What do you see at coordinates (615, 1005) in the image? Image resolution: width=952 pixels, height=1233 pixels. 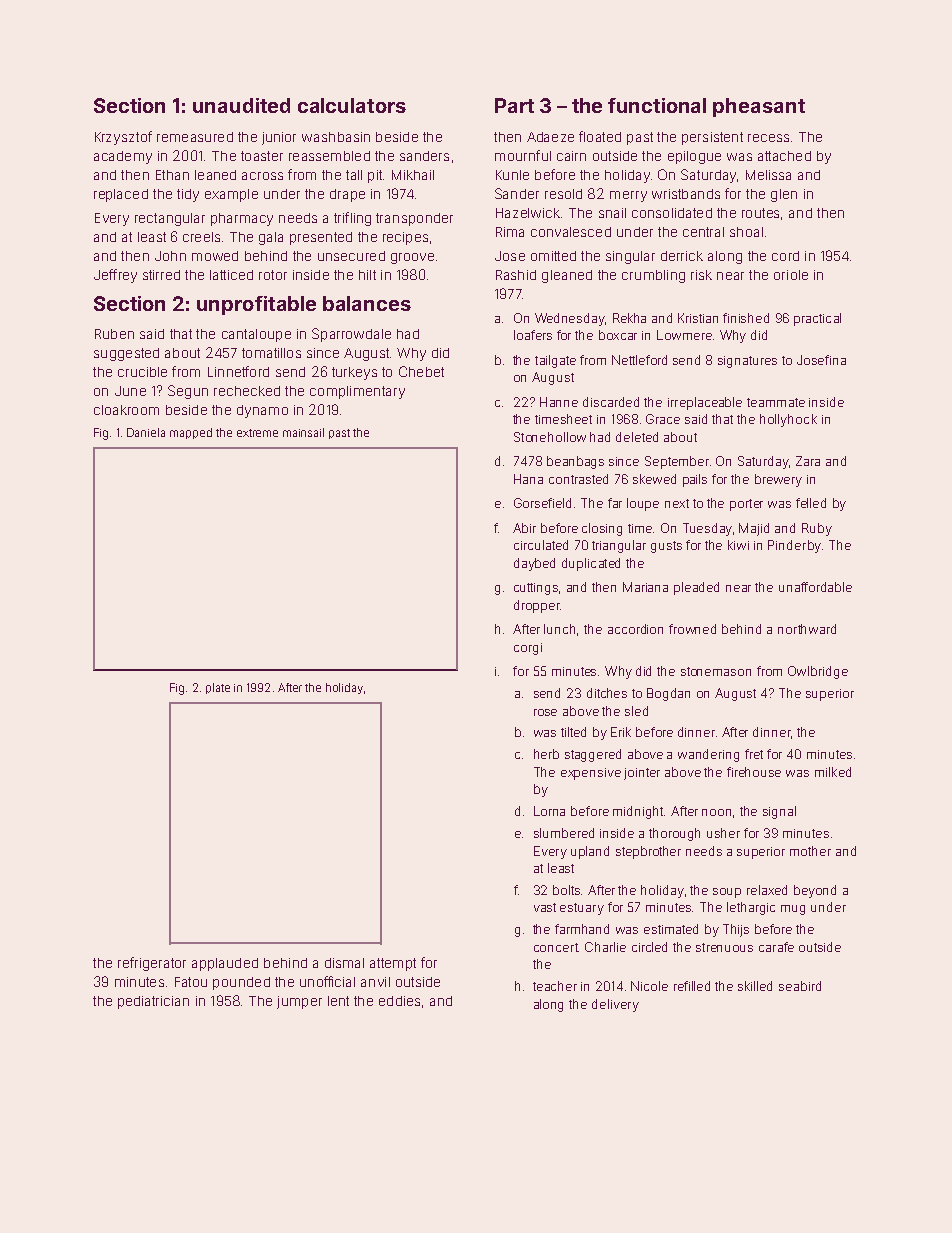 I see `delivery` at bounding box center [615, 1005].
